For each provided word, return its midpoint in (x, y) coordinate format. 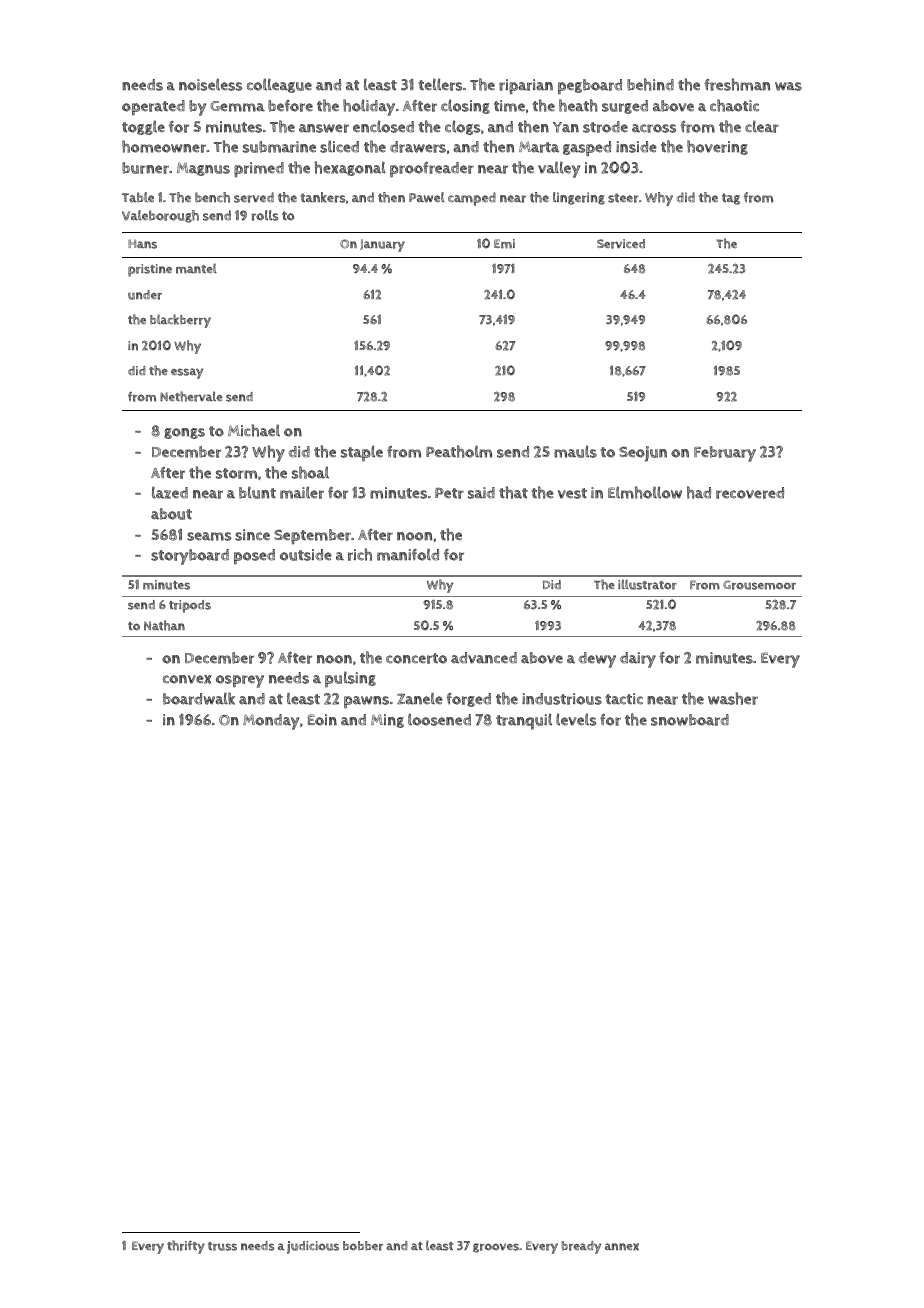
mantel (196, 268)
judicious (313, 1247)
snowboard (690, 720)
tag (731, 199)
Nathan (164, 625)
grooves (496, 1248)
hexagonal (350, 168)
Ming (387, 721)
